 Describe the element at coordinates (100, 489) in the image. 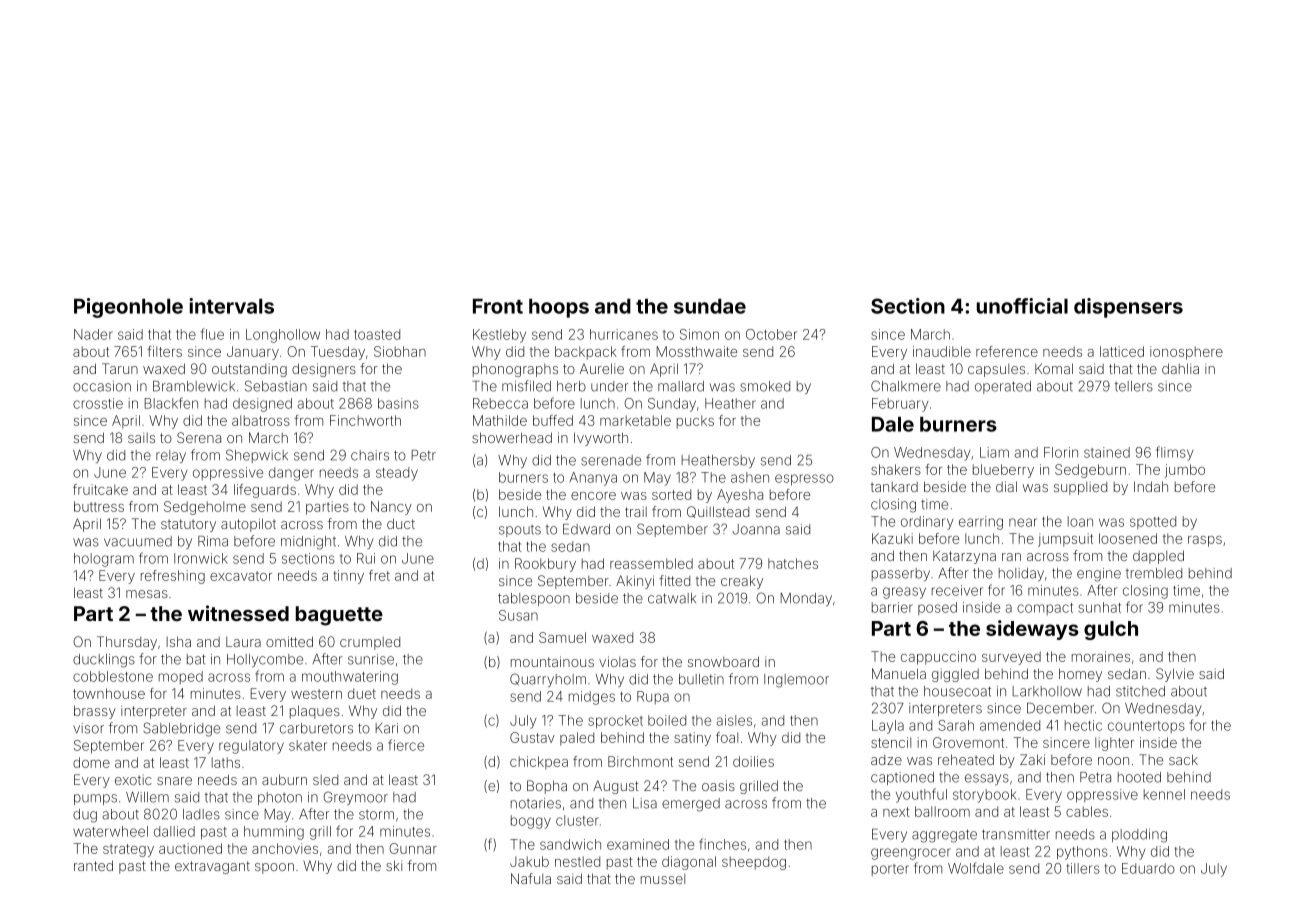

I see `fruitcake` at that location.
